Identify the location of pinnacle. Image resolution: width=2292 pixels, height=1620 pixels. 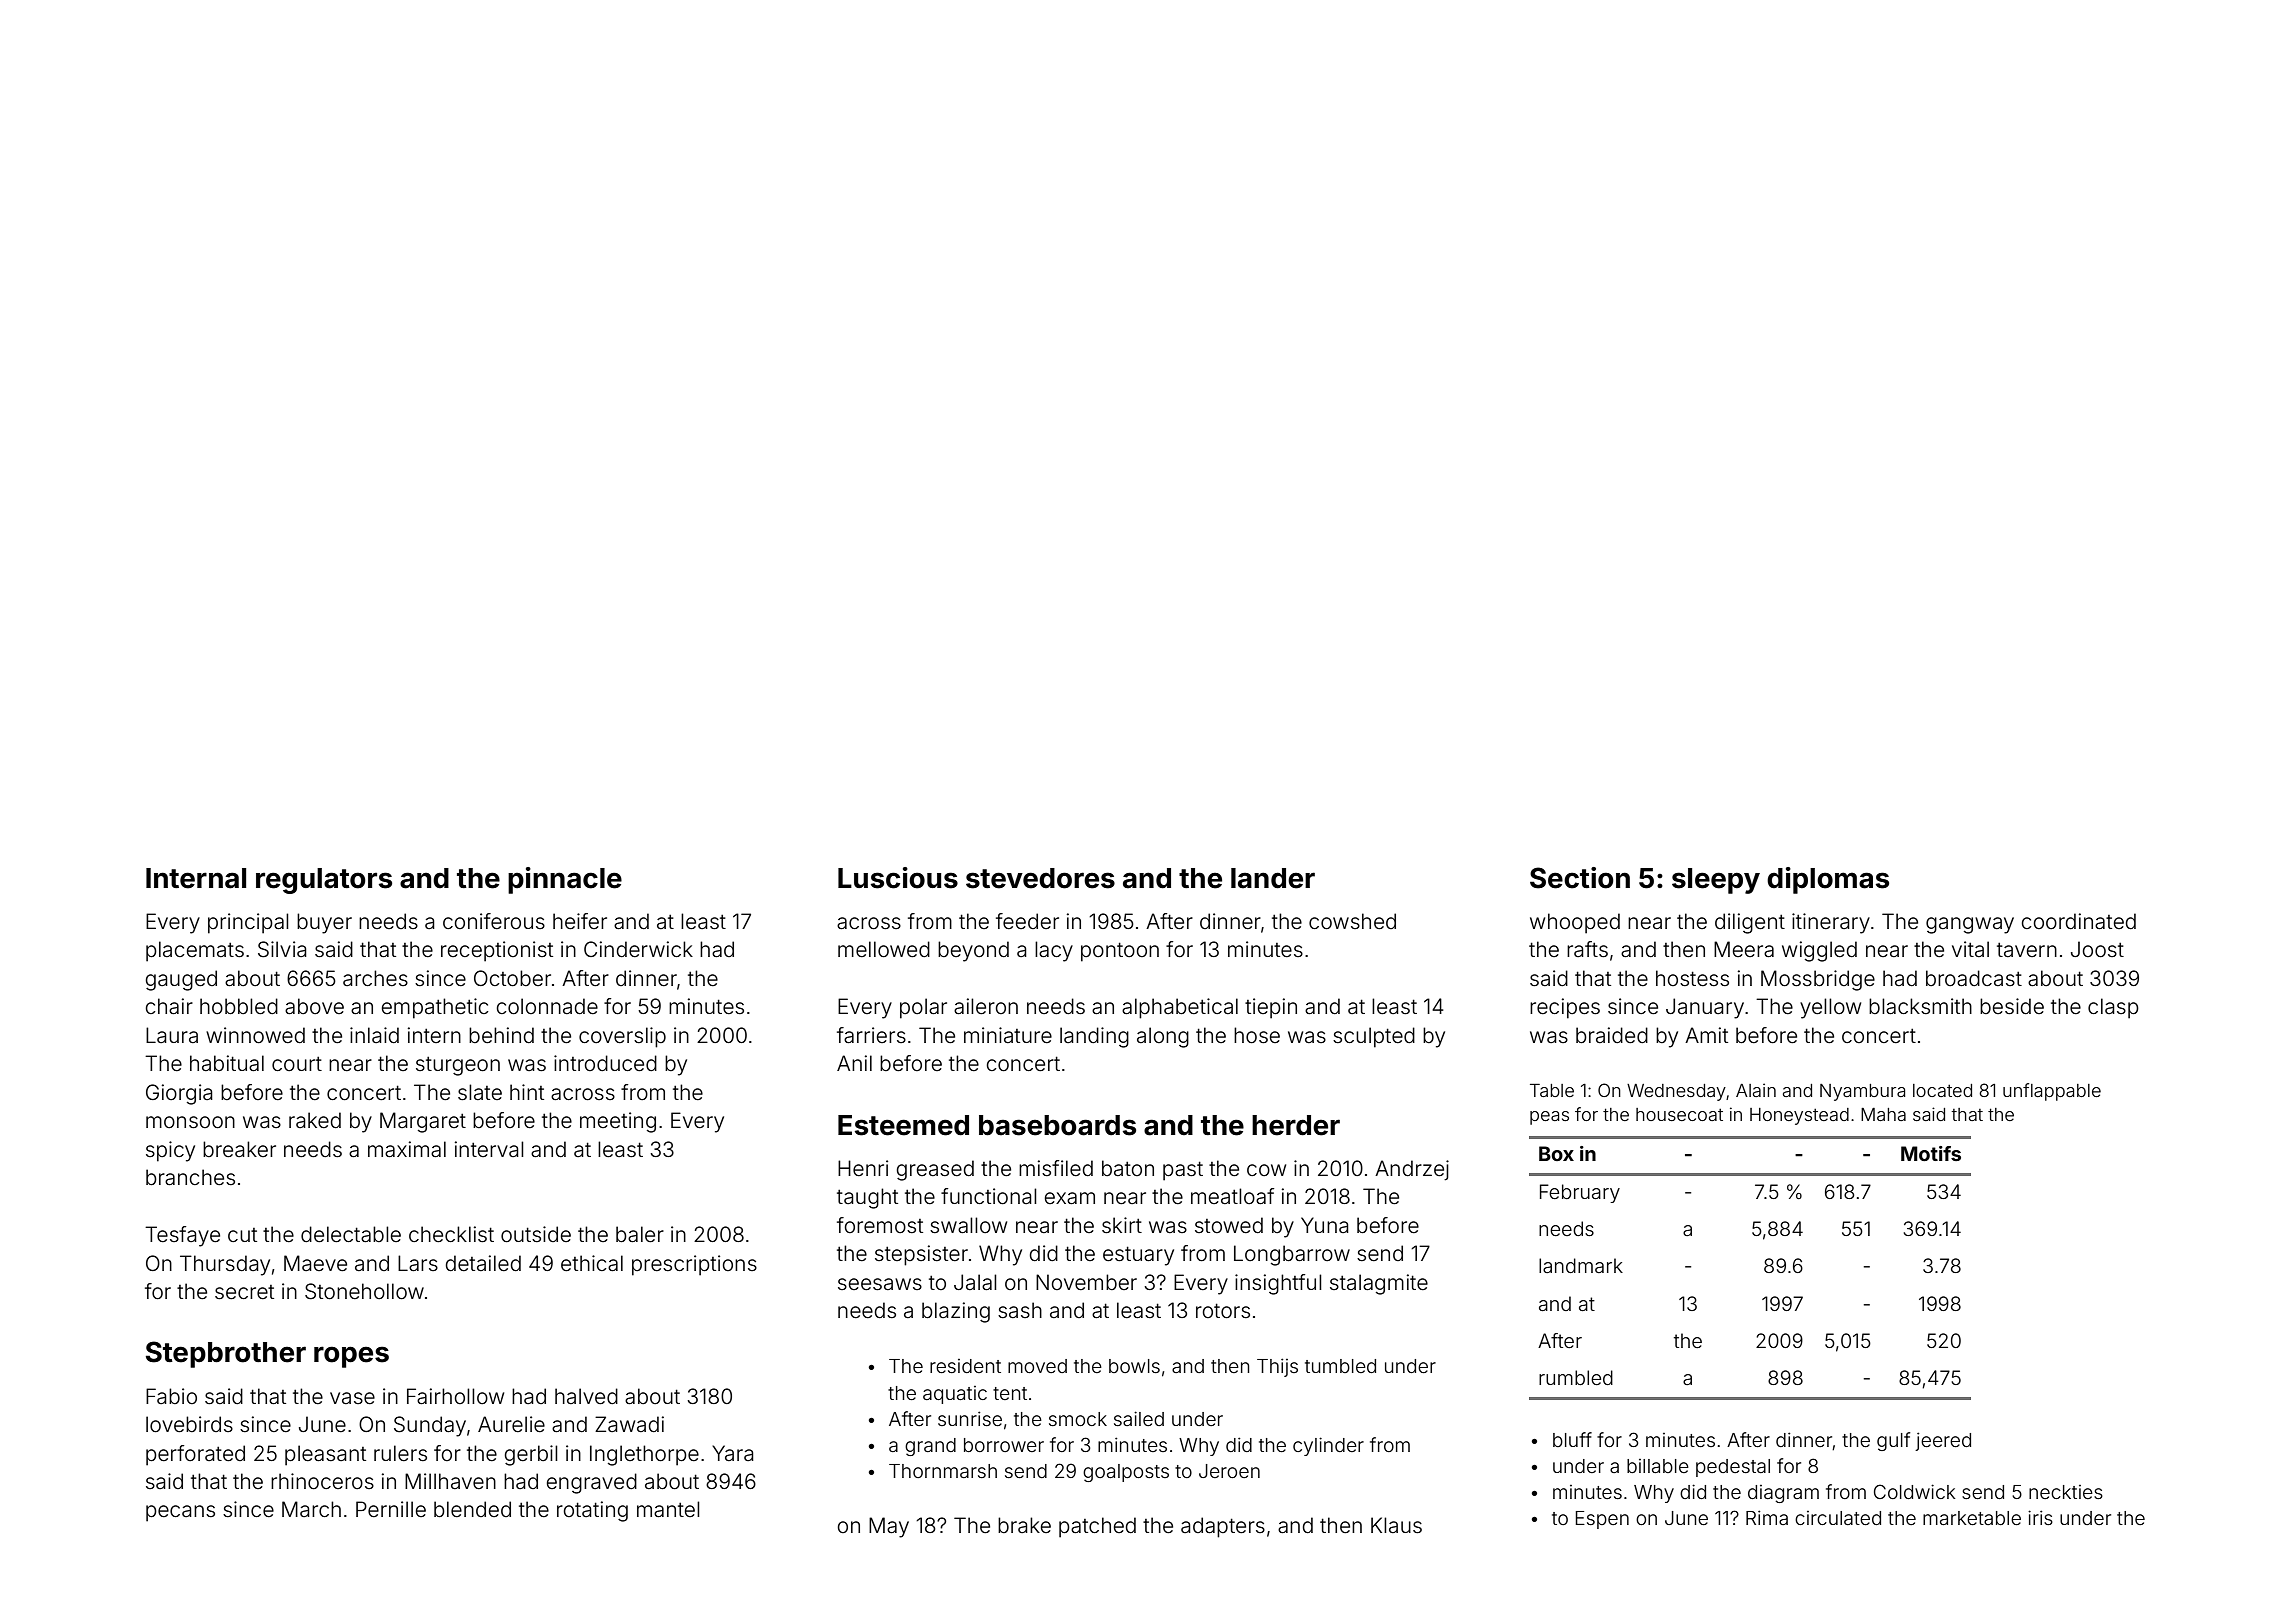
(565, 880).
